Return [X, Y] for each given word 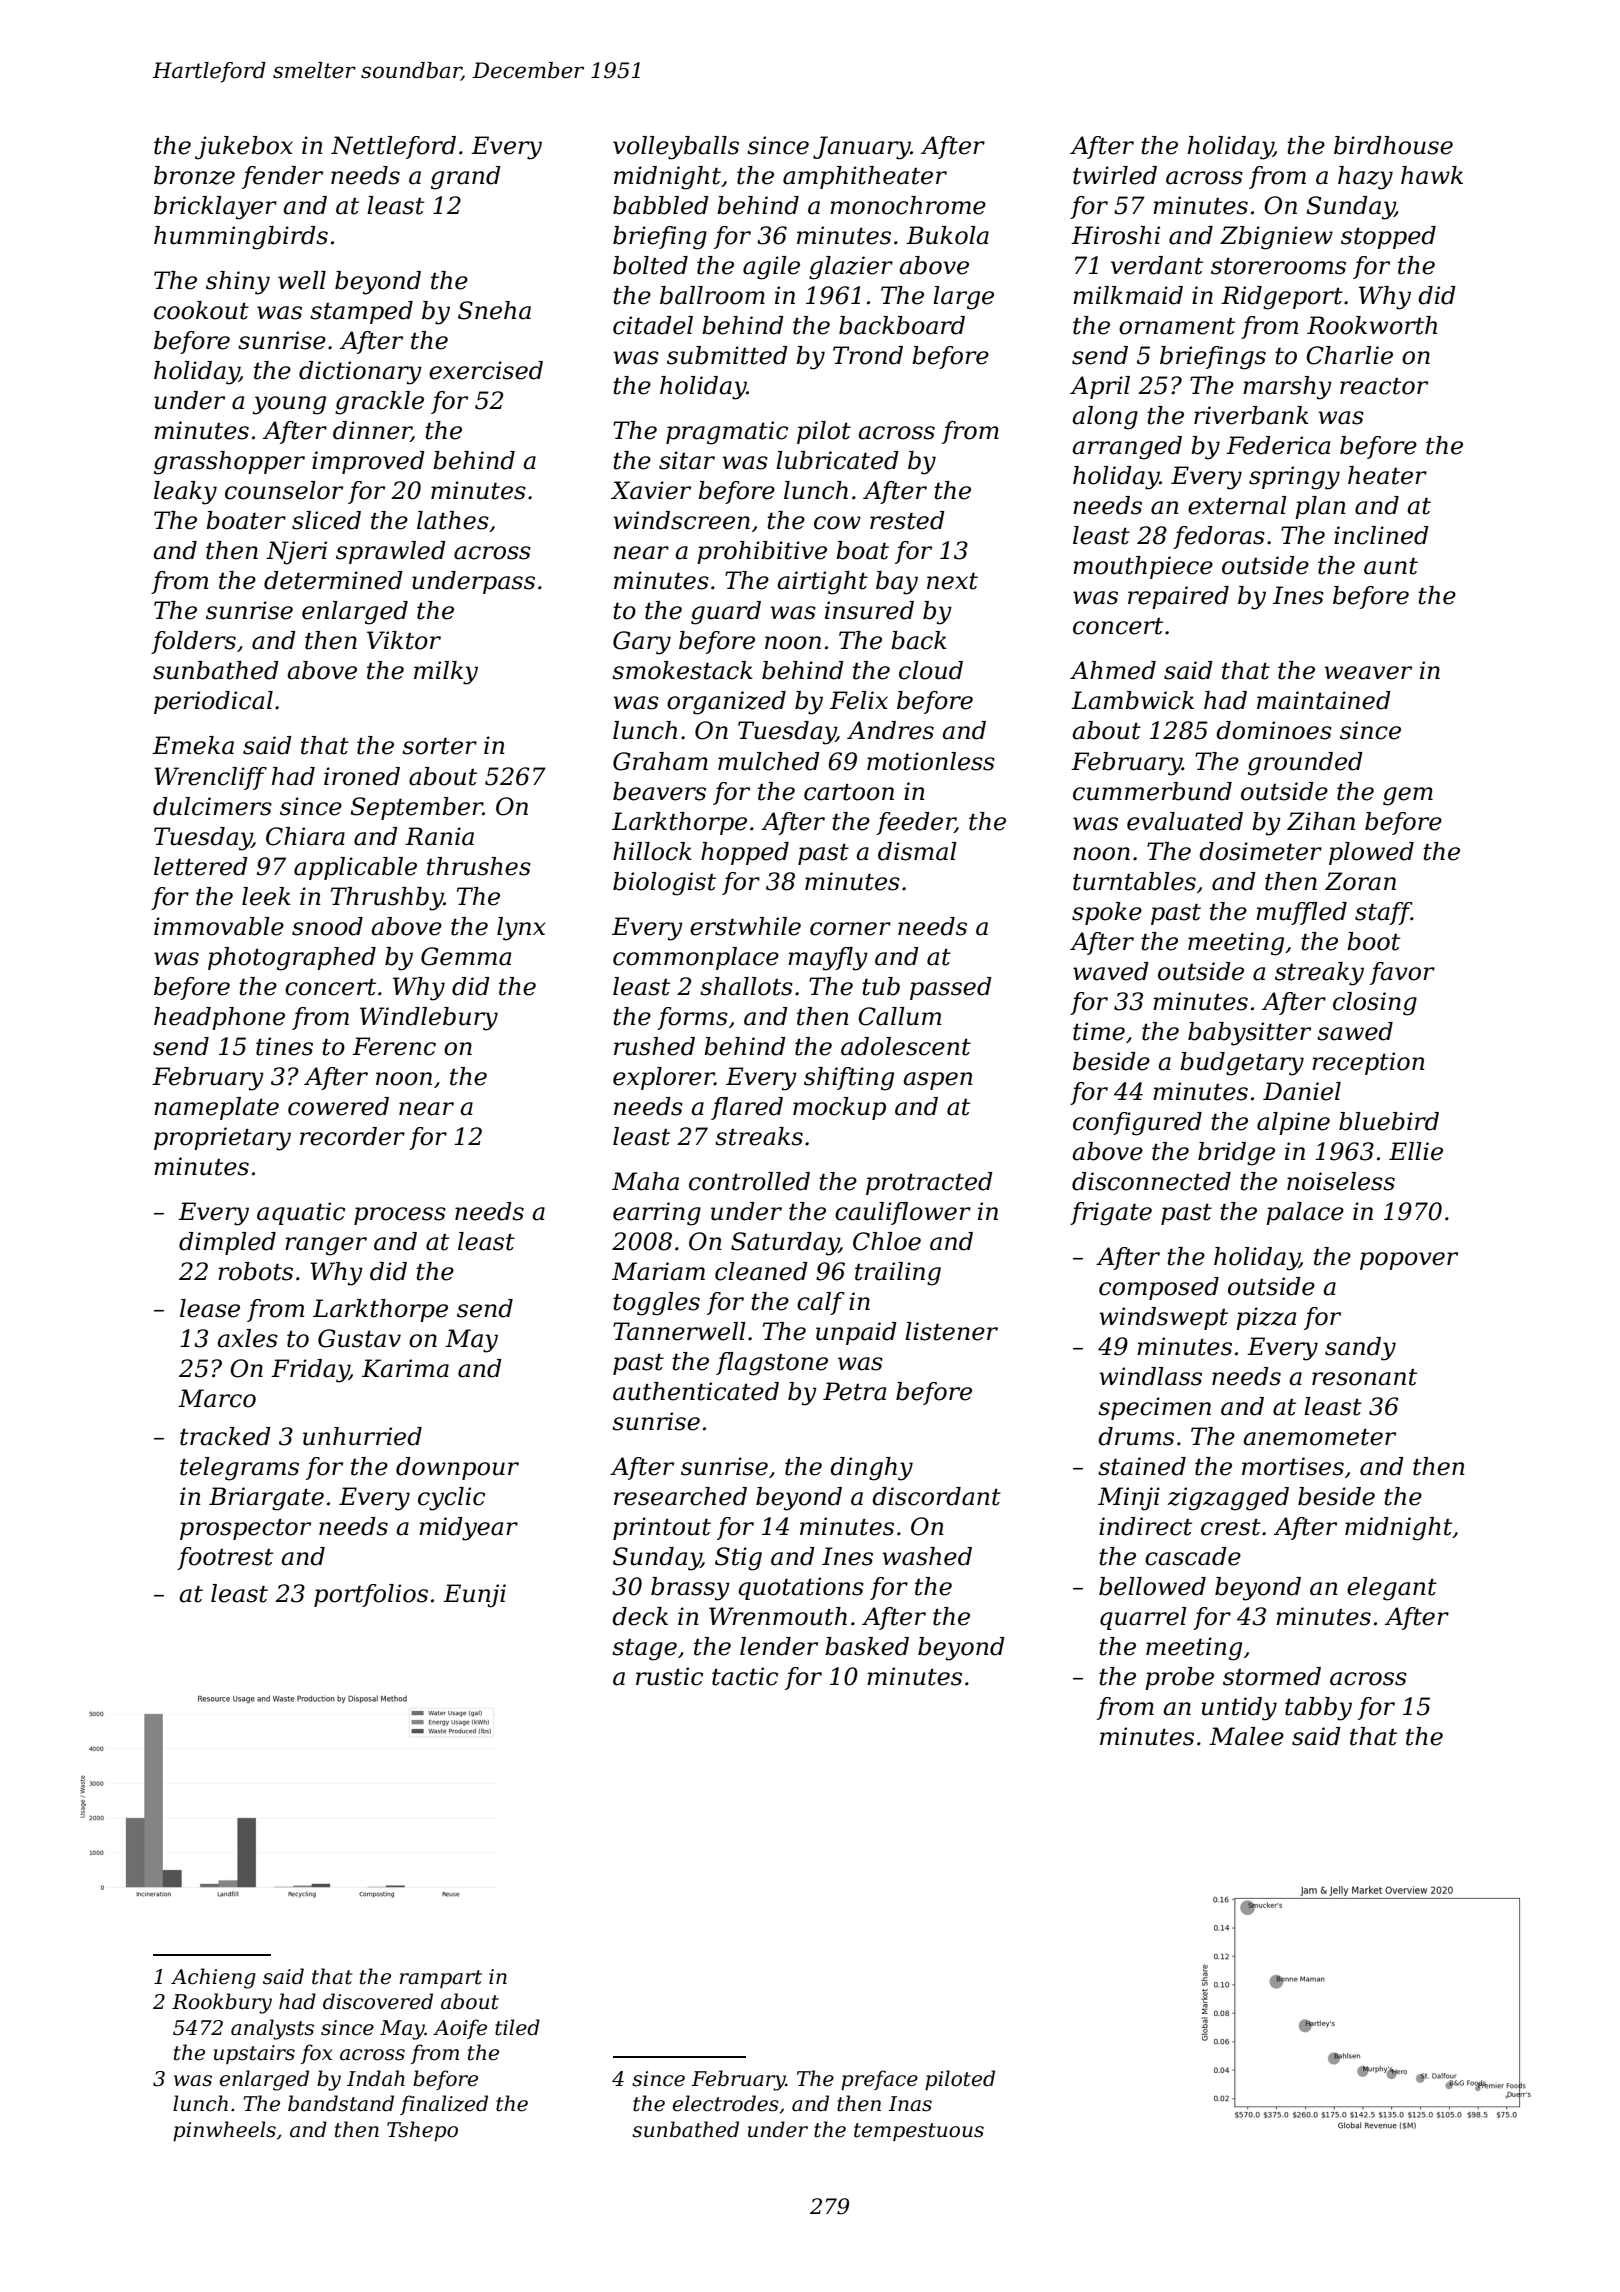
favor [1402, 973]
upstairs [254, 2054]
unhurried [362, 1436]
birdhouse [1393, 145]
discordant [936, 1496]
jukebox [244, 148]
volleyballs [676, 148]
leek [266, 896]
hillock [652, 851]
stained [1142, 1466]
